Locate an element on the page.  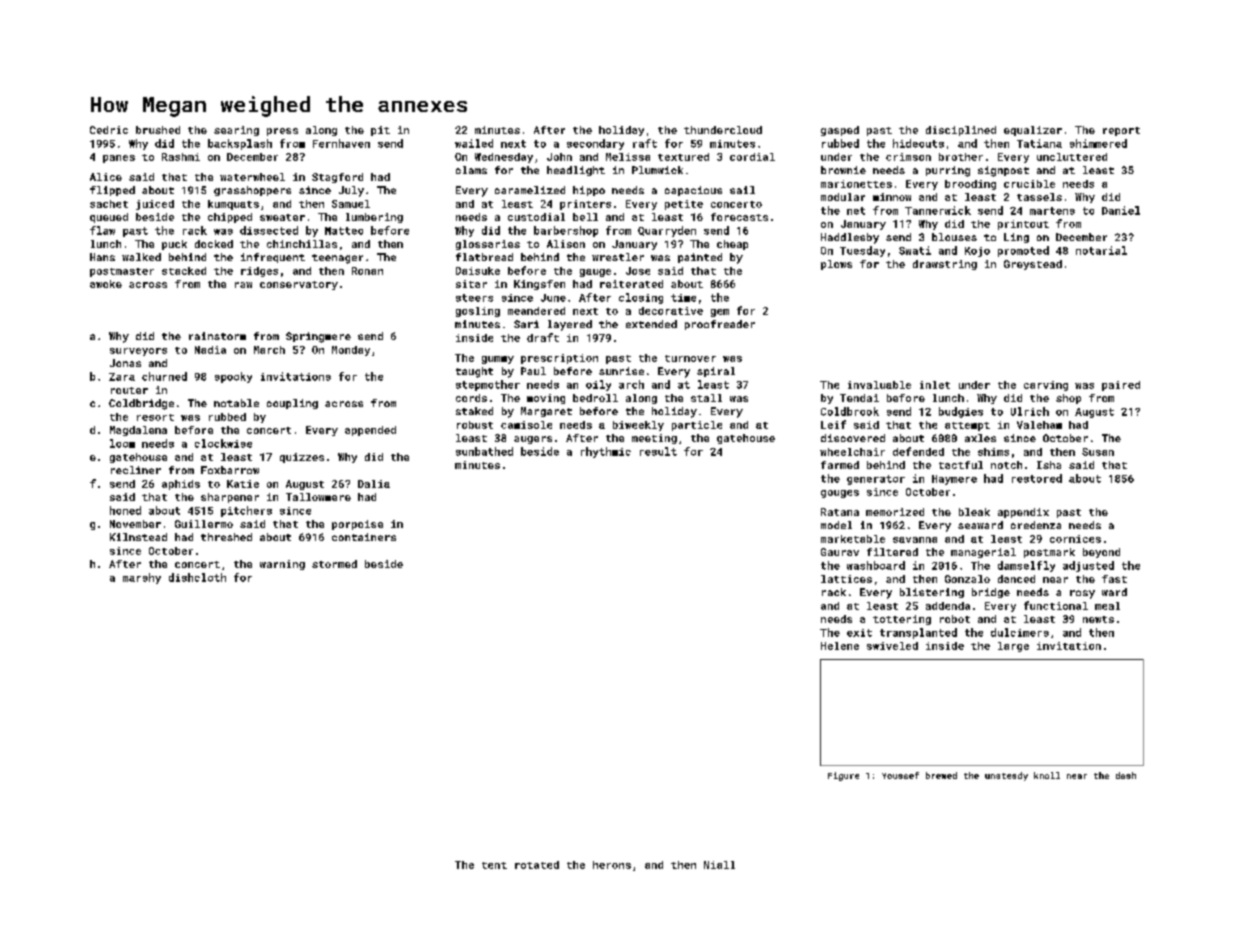
tent is located at coordinates (494, 865).
